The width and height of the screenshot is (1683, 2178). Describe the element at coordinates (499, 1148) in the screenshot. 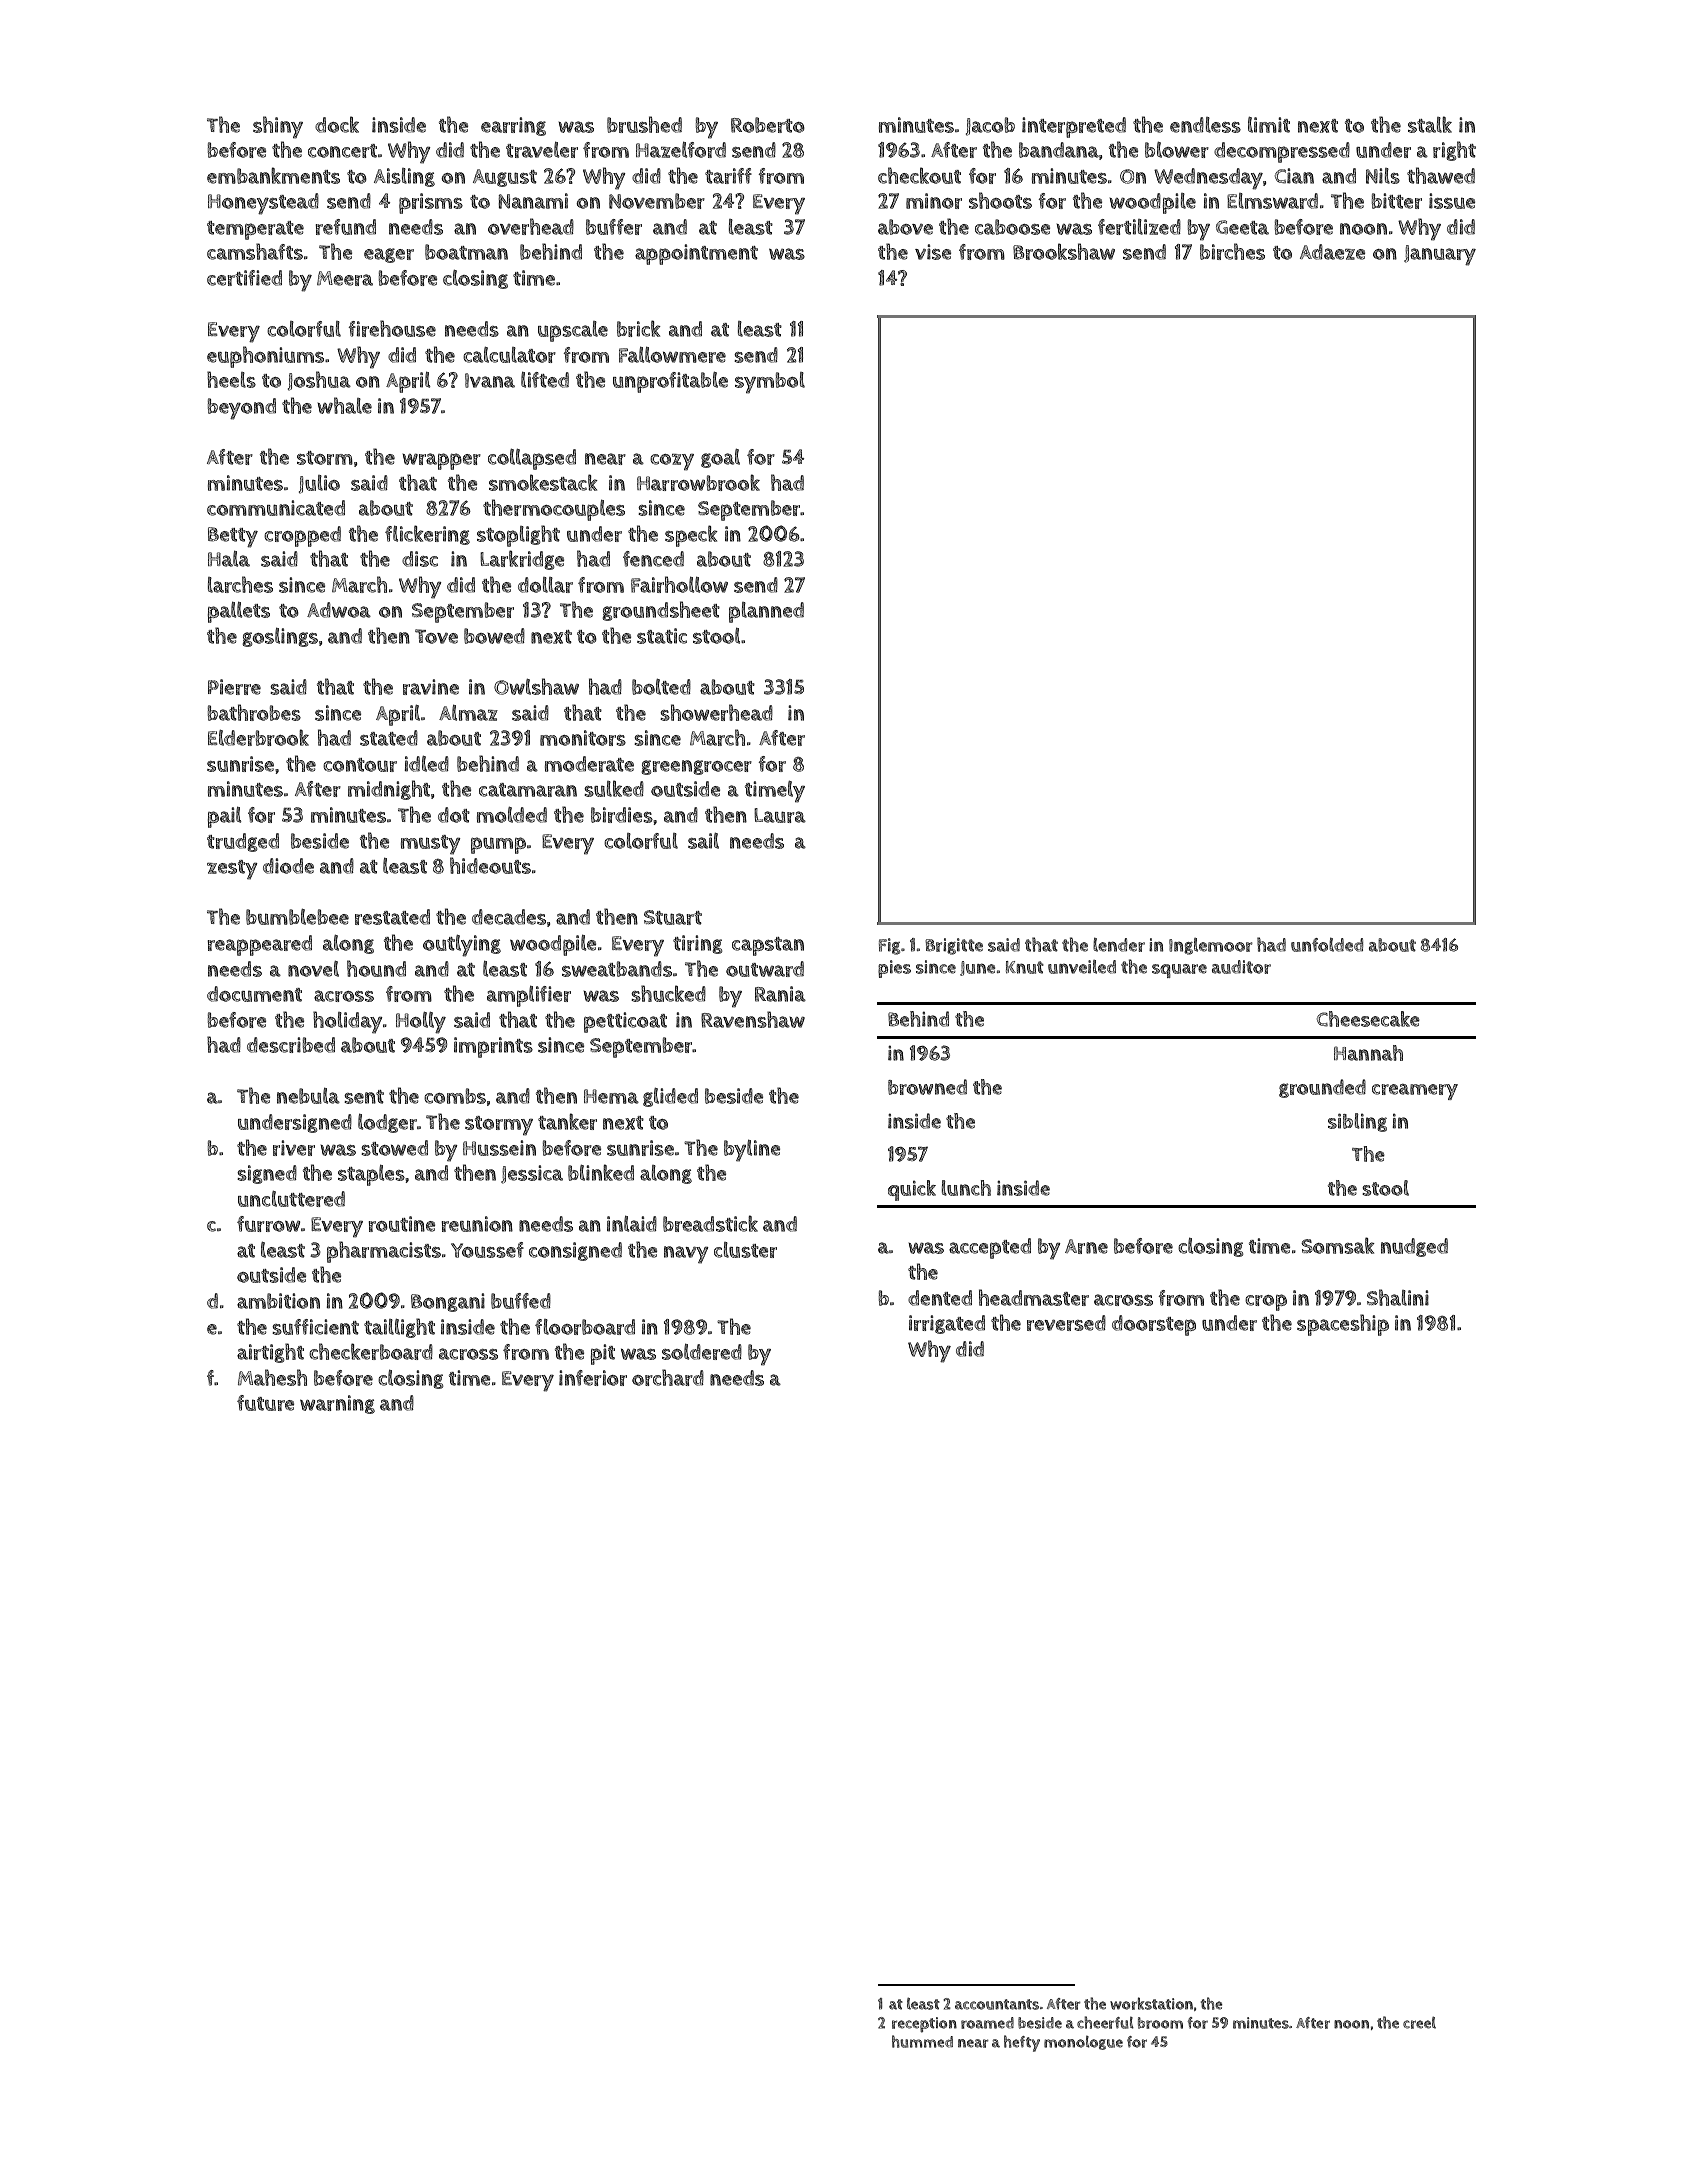

I see `Hussein` at that location.
